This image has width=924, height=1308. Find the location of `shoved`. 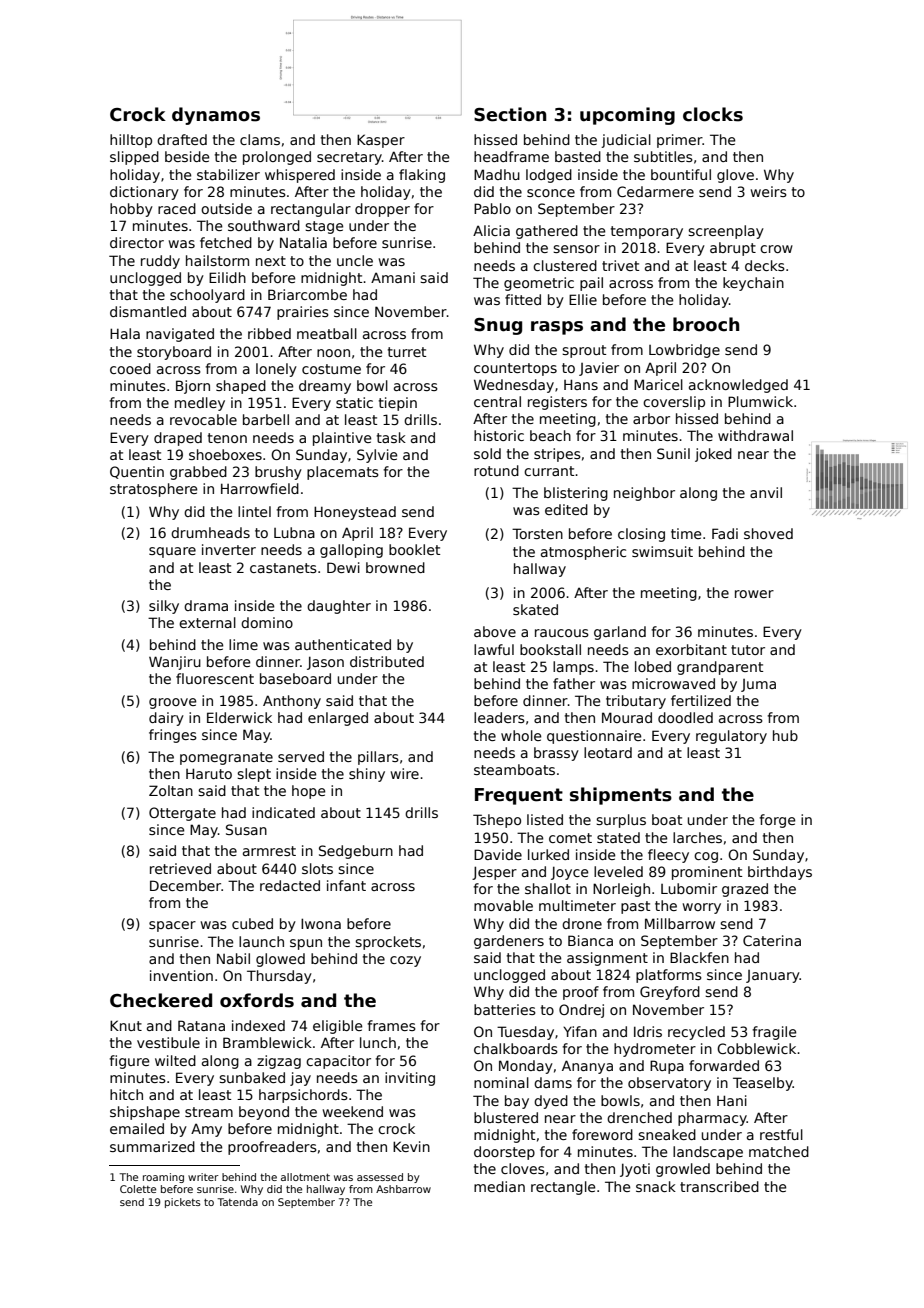

shoved is located at coordinates (768, 533).
